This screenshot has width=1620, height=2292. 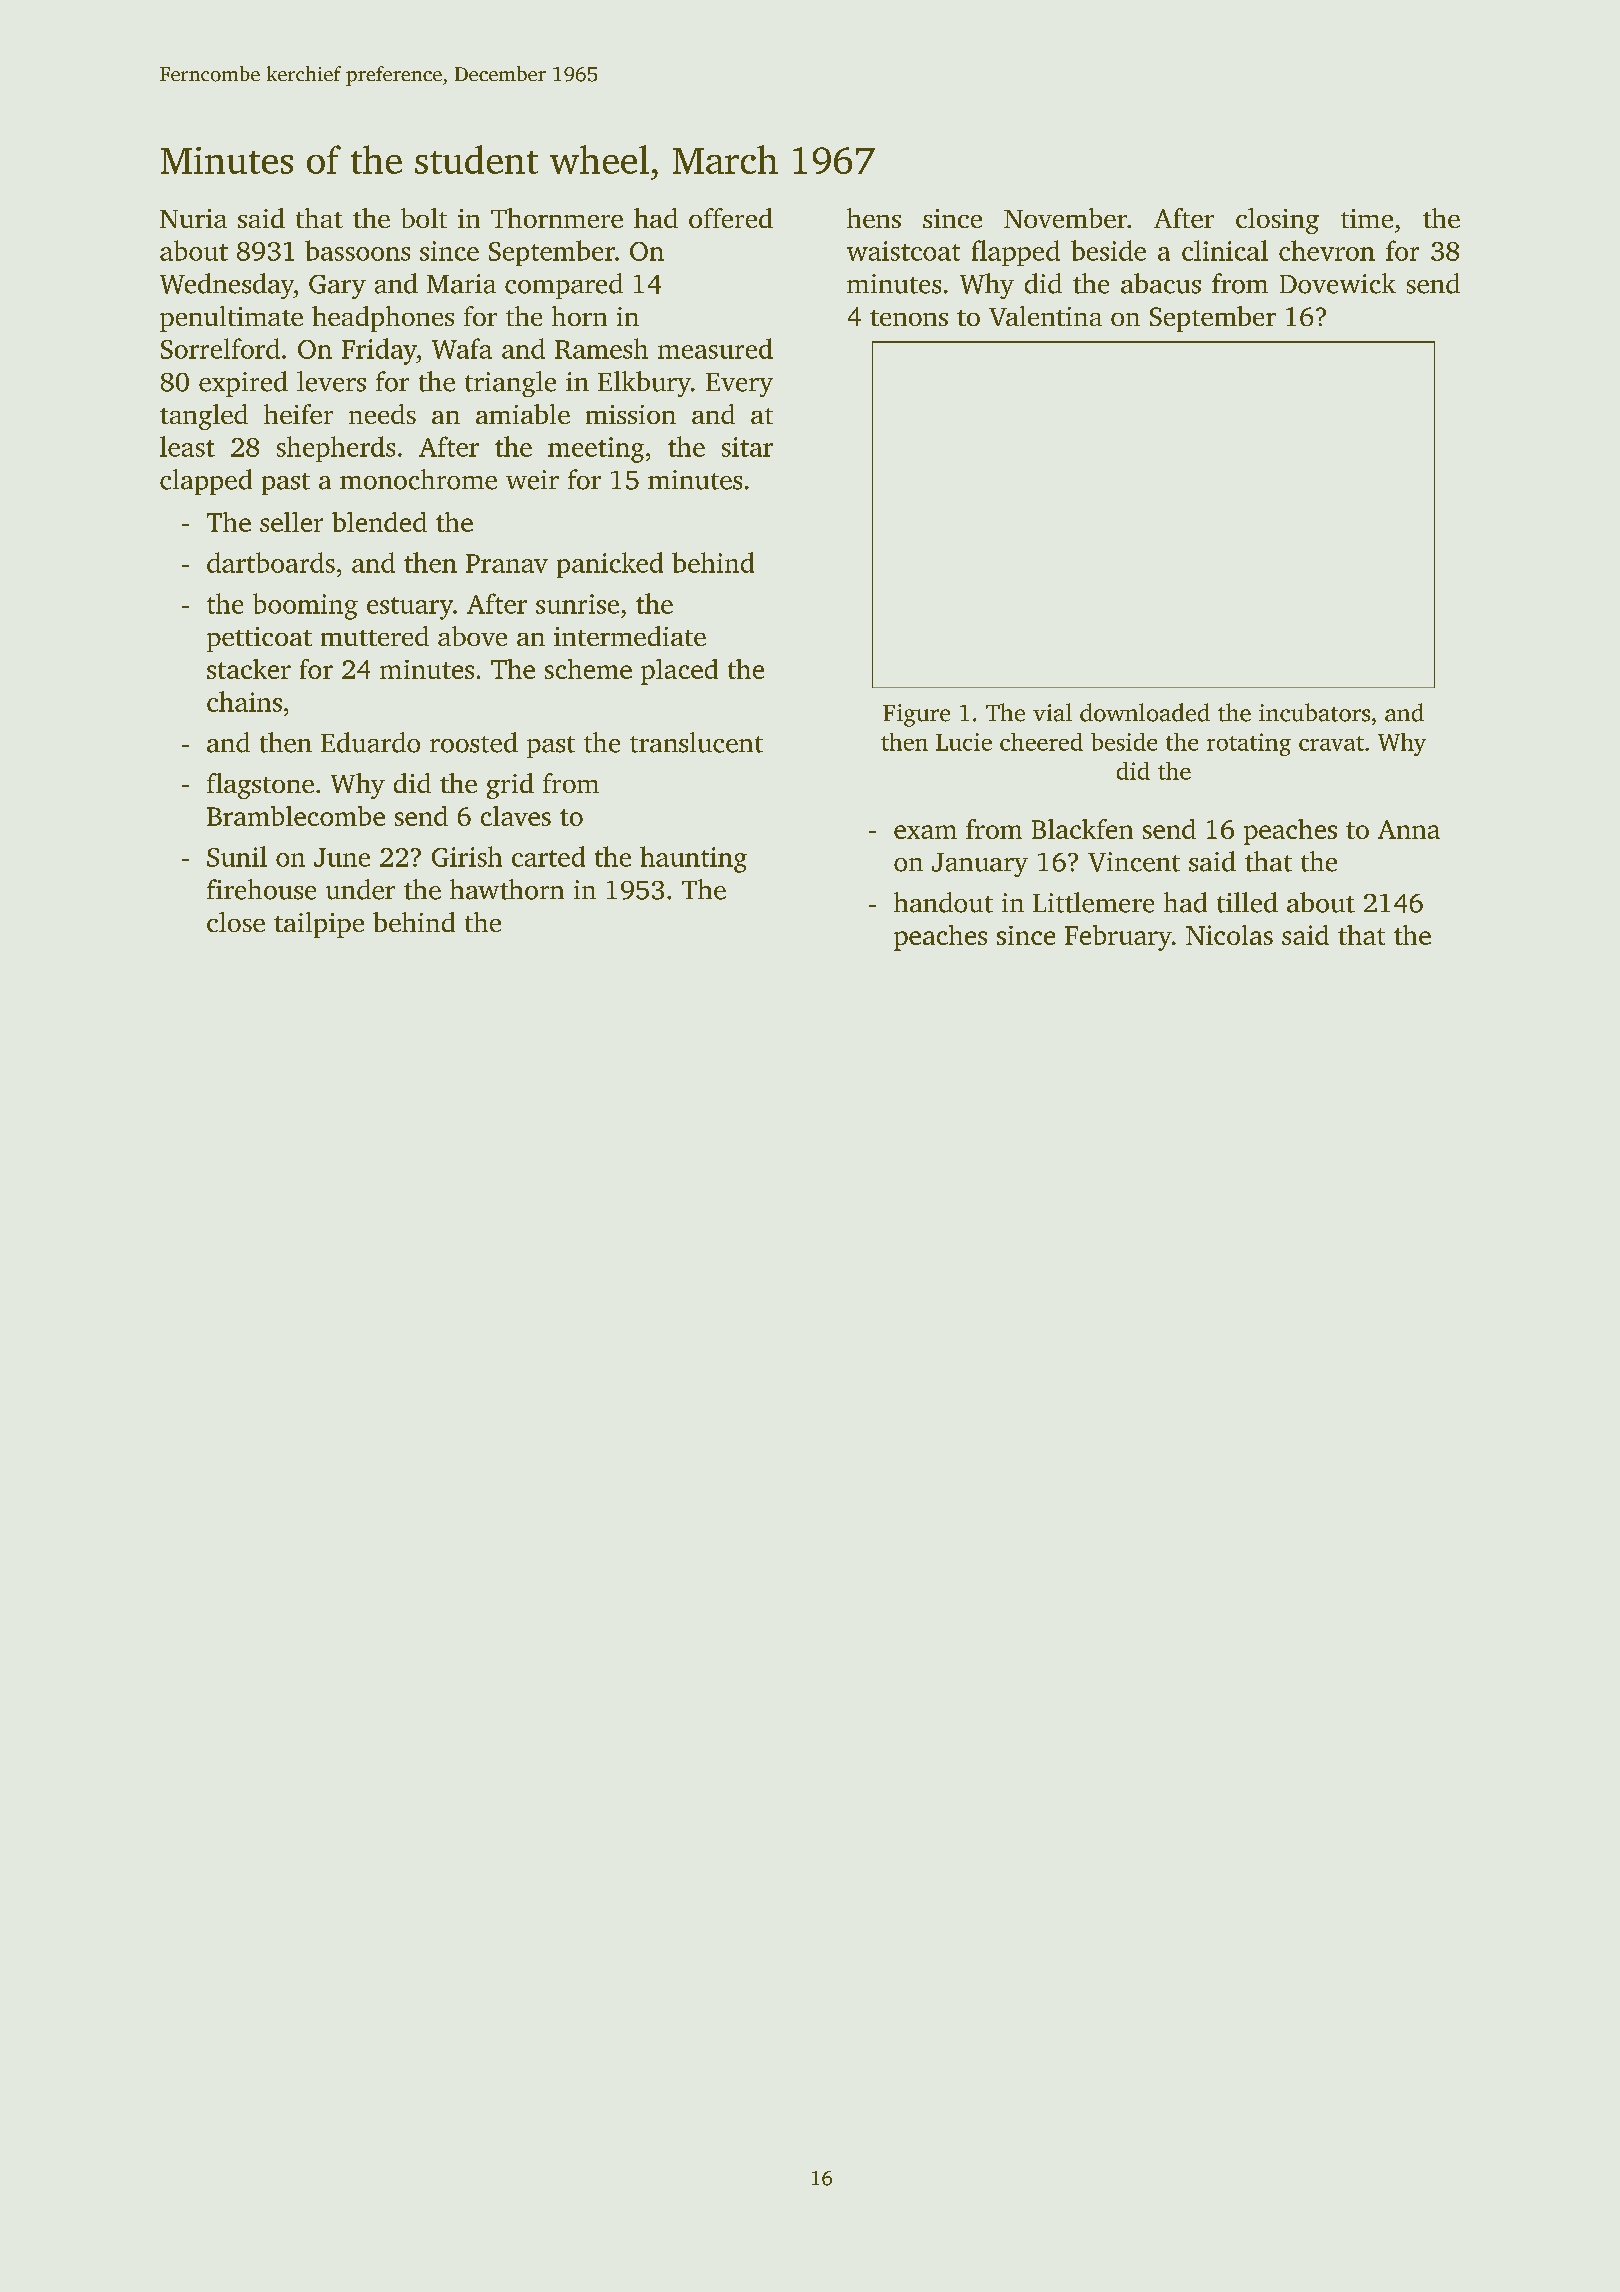 What do you see at coordinates (1277, 221) in the screenshot?
I see `closing` at bounding box center [1277, 221].
